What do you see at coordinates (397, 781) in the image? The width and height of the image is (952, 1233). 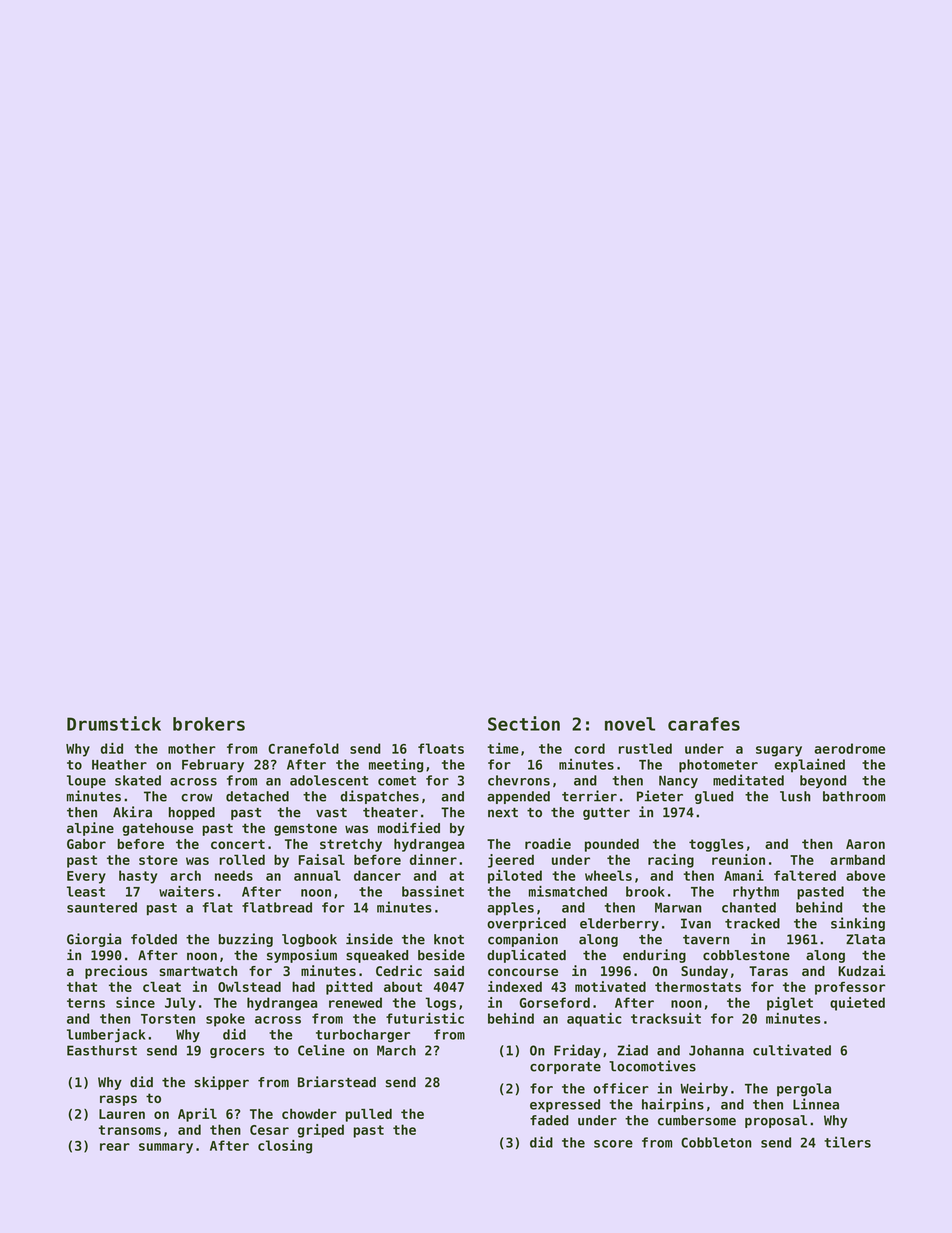 I see `comet` at bounding box center [397, 781].
